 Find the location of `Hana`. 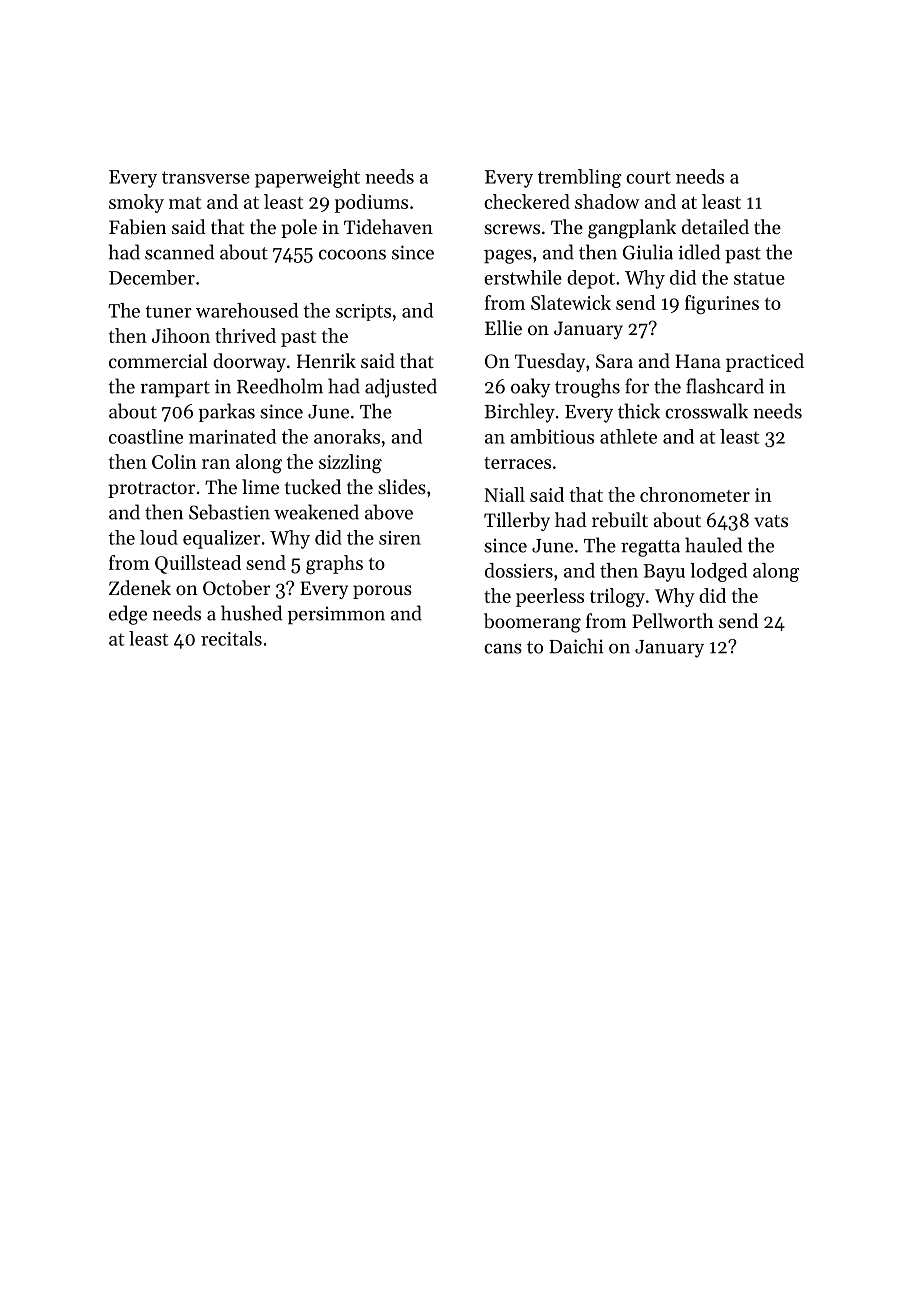

Hana is located at coordinates (698, 361).
